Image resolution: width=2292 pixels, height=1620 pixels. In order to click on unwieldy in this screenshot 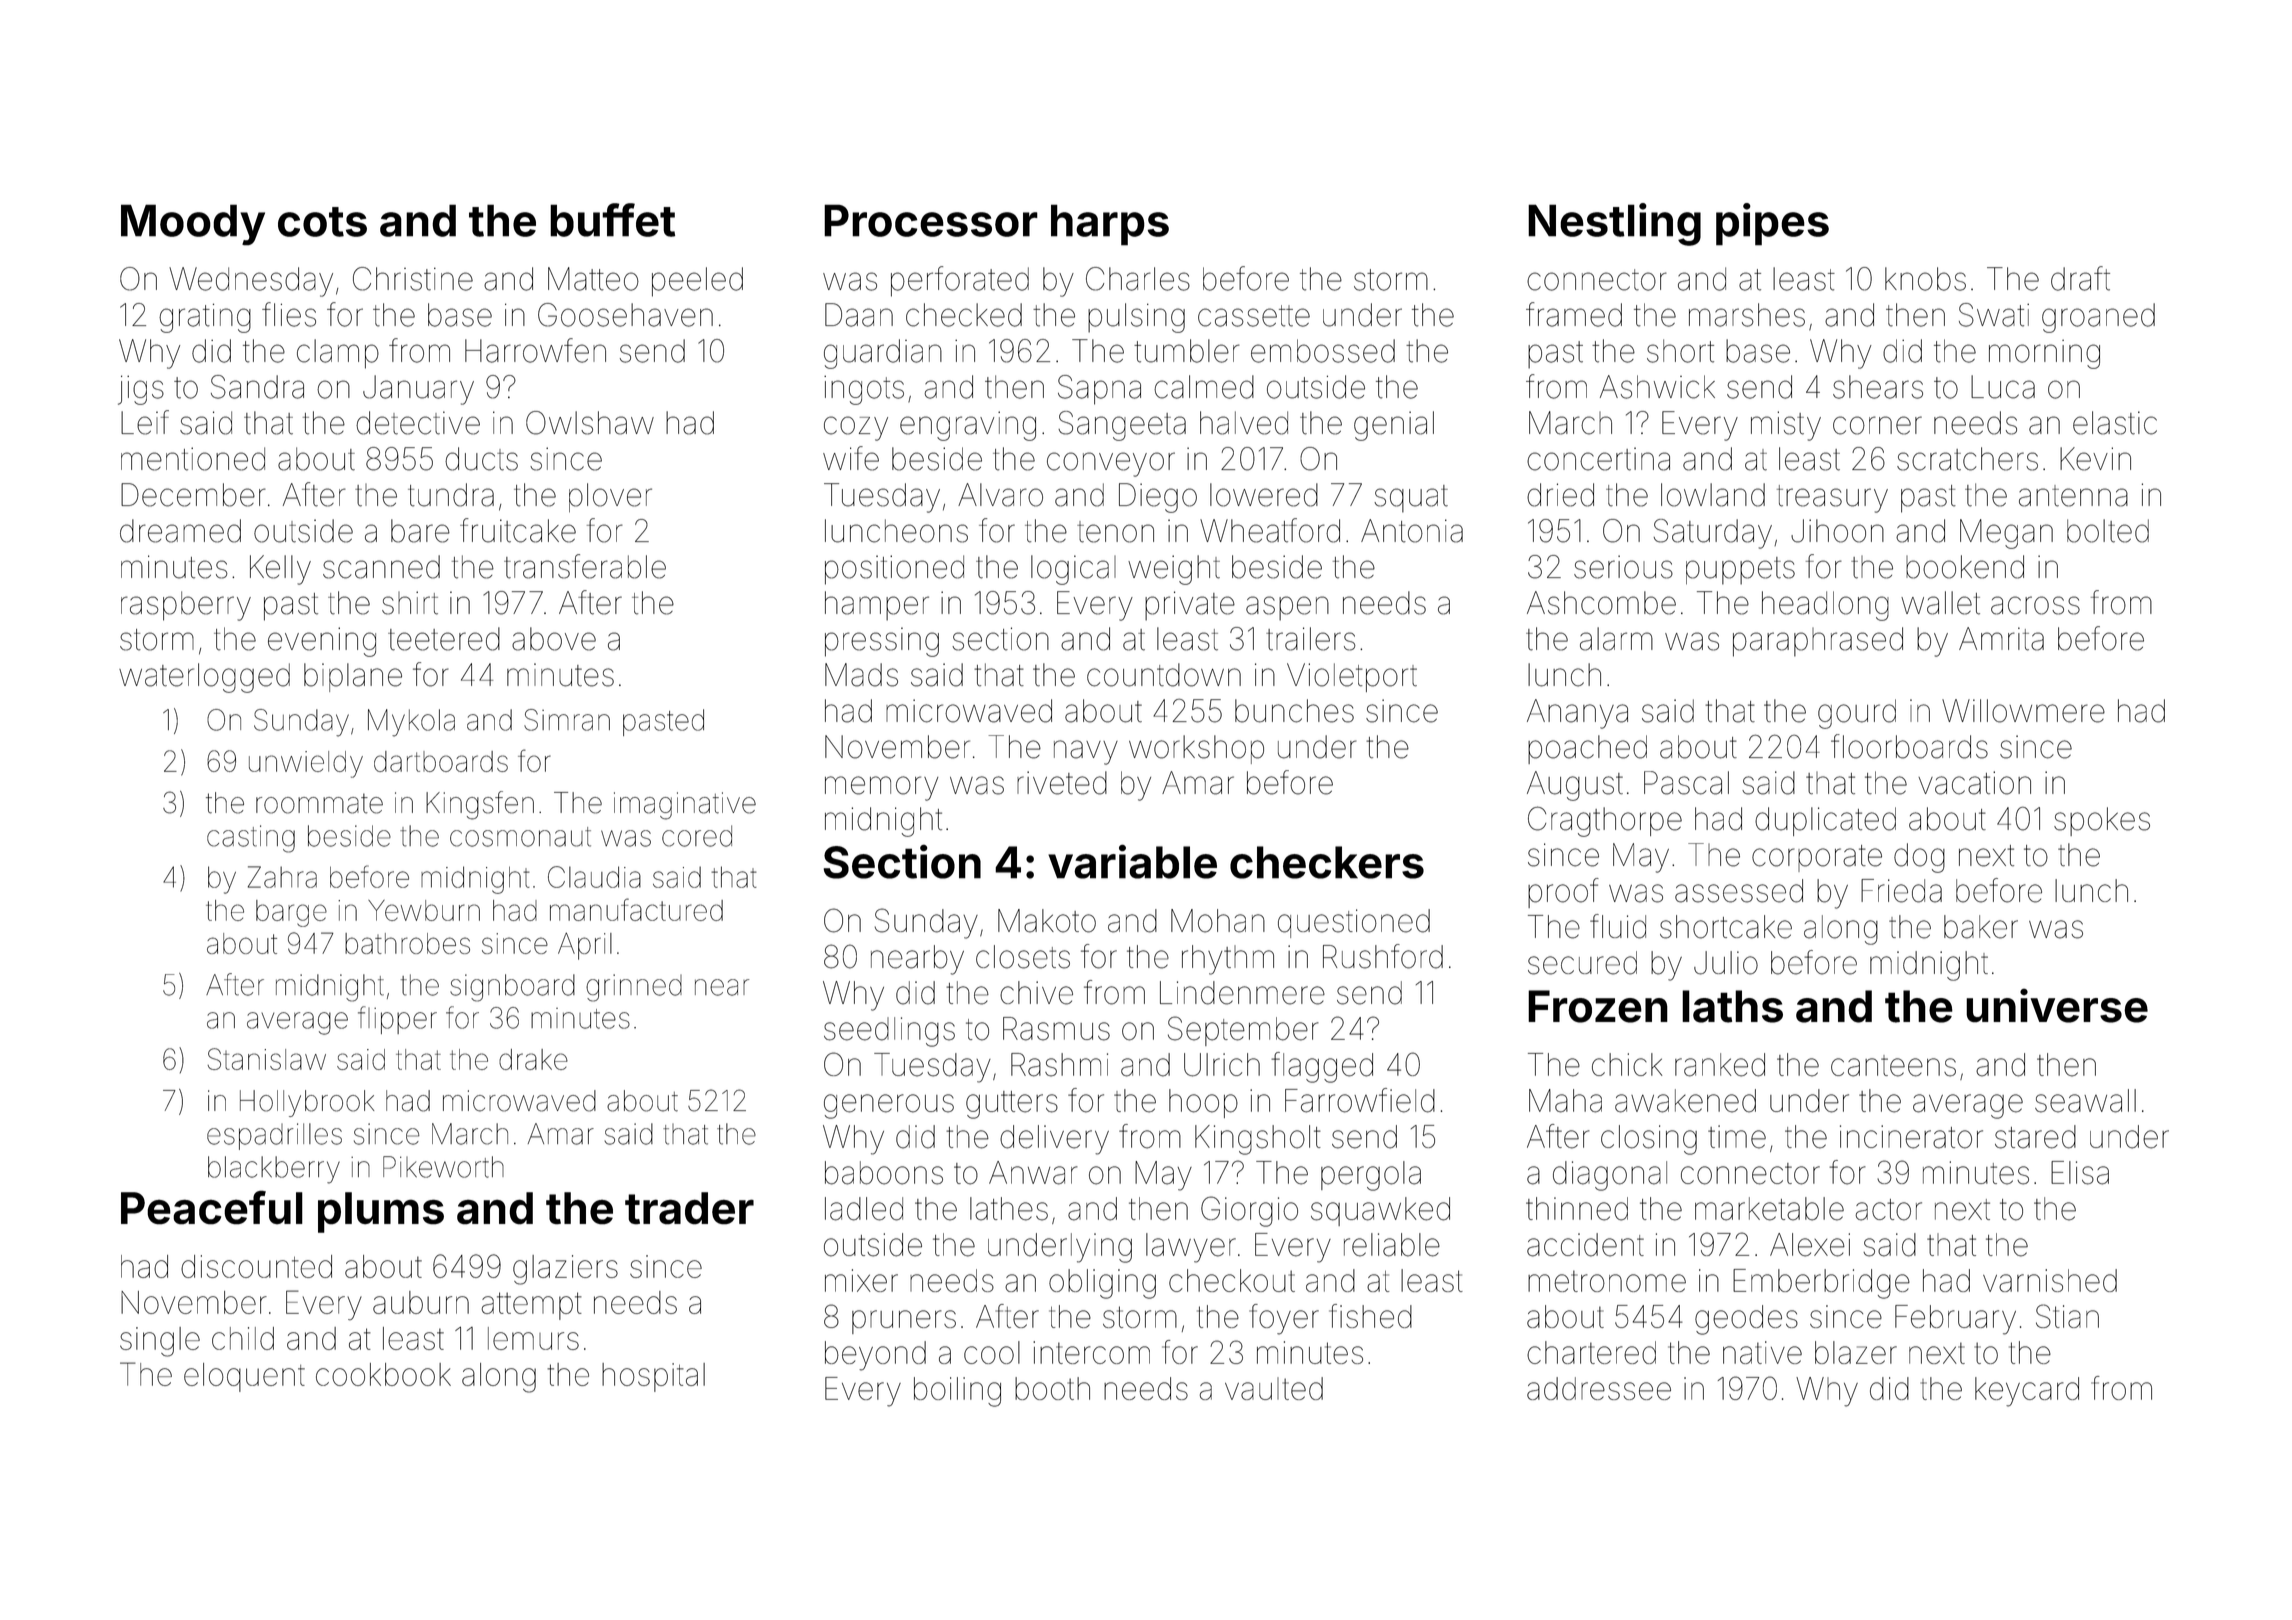, I will do `click(306, 764)`.
